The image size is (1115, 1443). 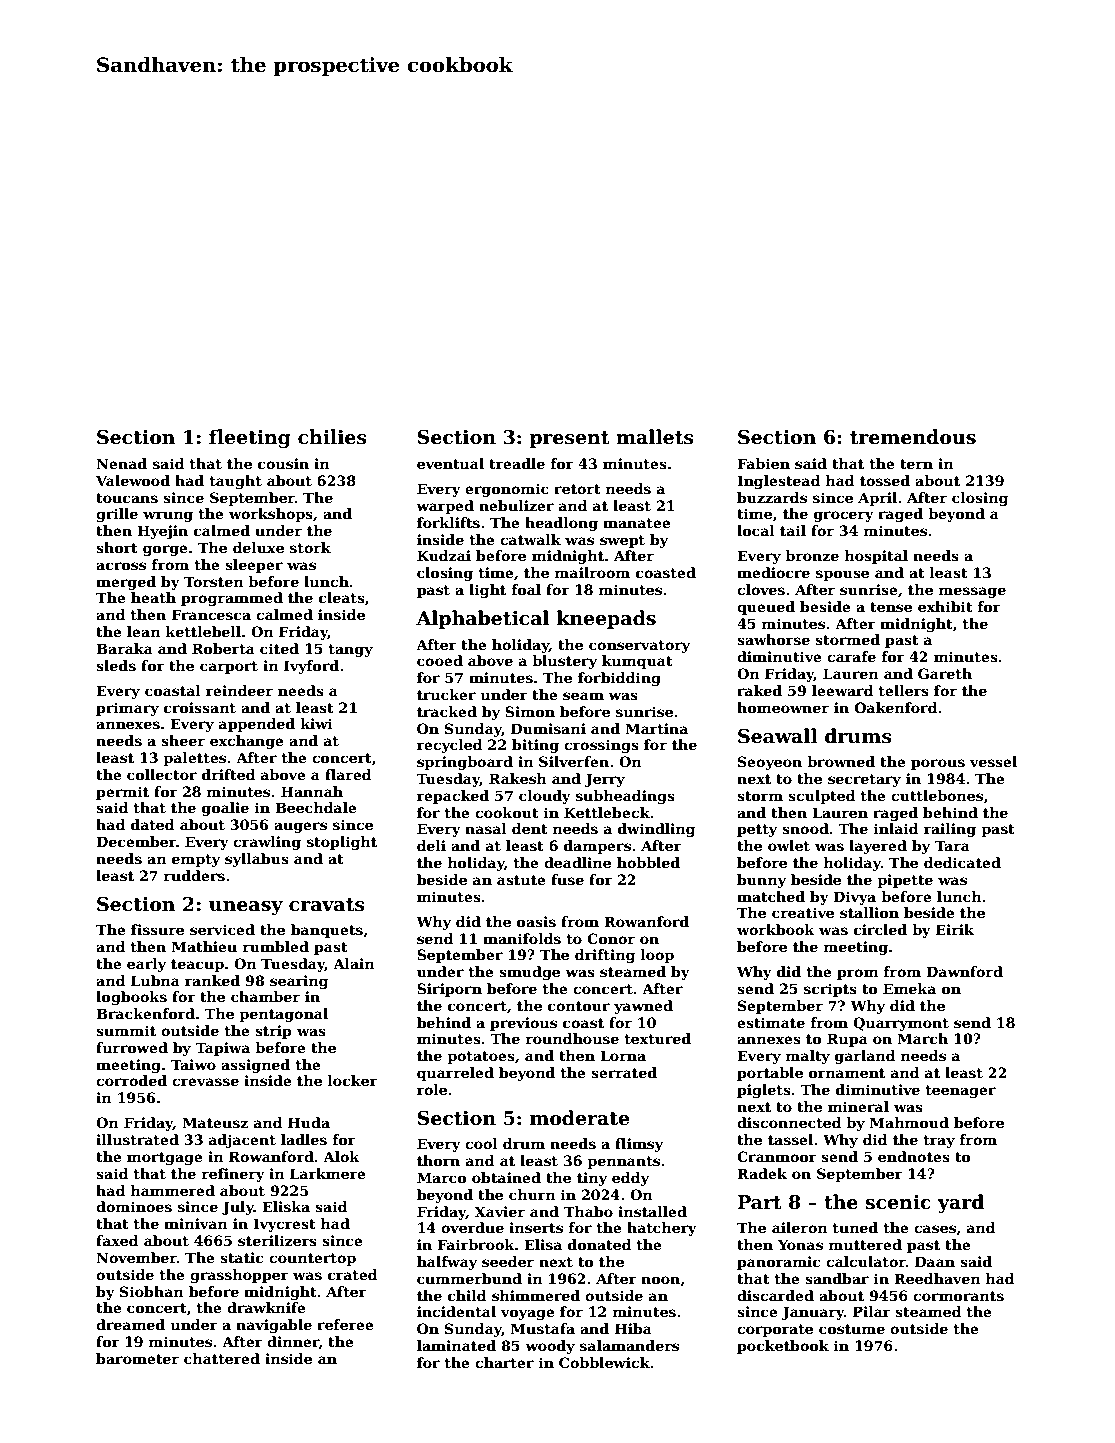 What do you see at coordinates (623, 1055) in the screenshot?
I see `Lorna` at bounding box center [623, 1055].
